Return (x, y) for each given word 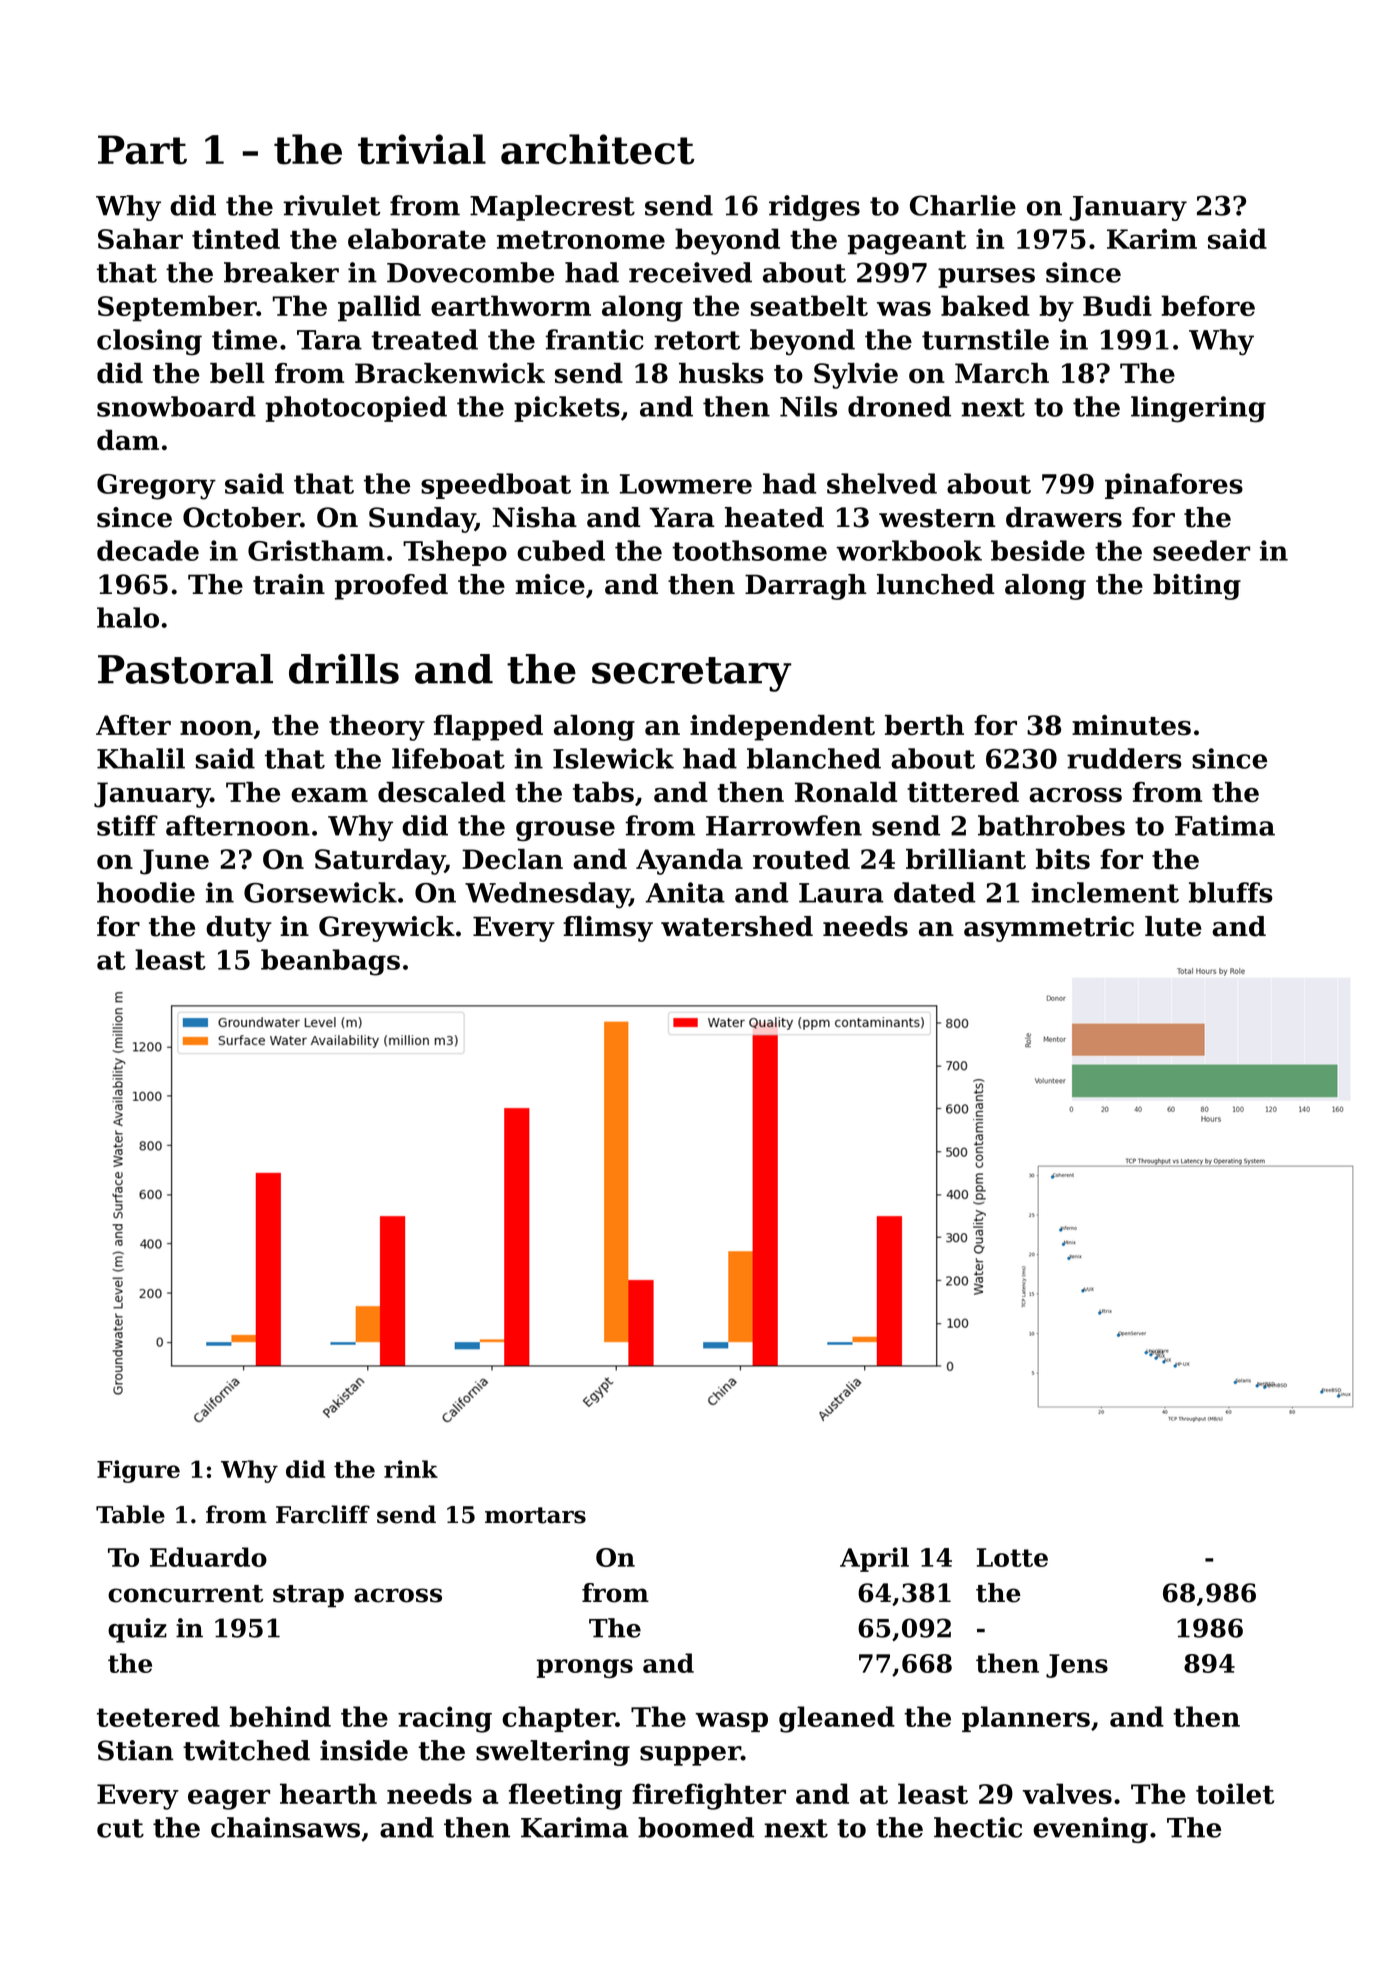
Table (130, 1514)
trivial (422, 149)
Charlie (963, 205)
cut (120, 1828)
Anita (685, 892)
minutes (1131, 725)
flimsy (608, 929)
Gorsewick (320, 892)
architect (597, 149)
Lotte (1012, 1557)
